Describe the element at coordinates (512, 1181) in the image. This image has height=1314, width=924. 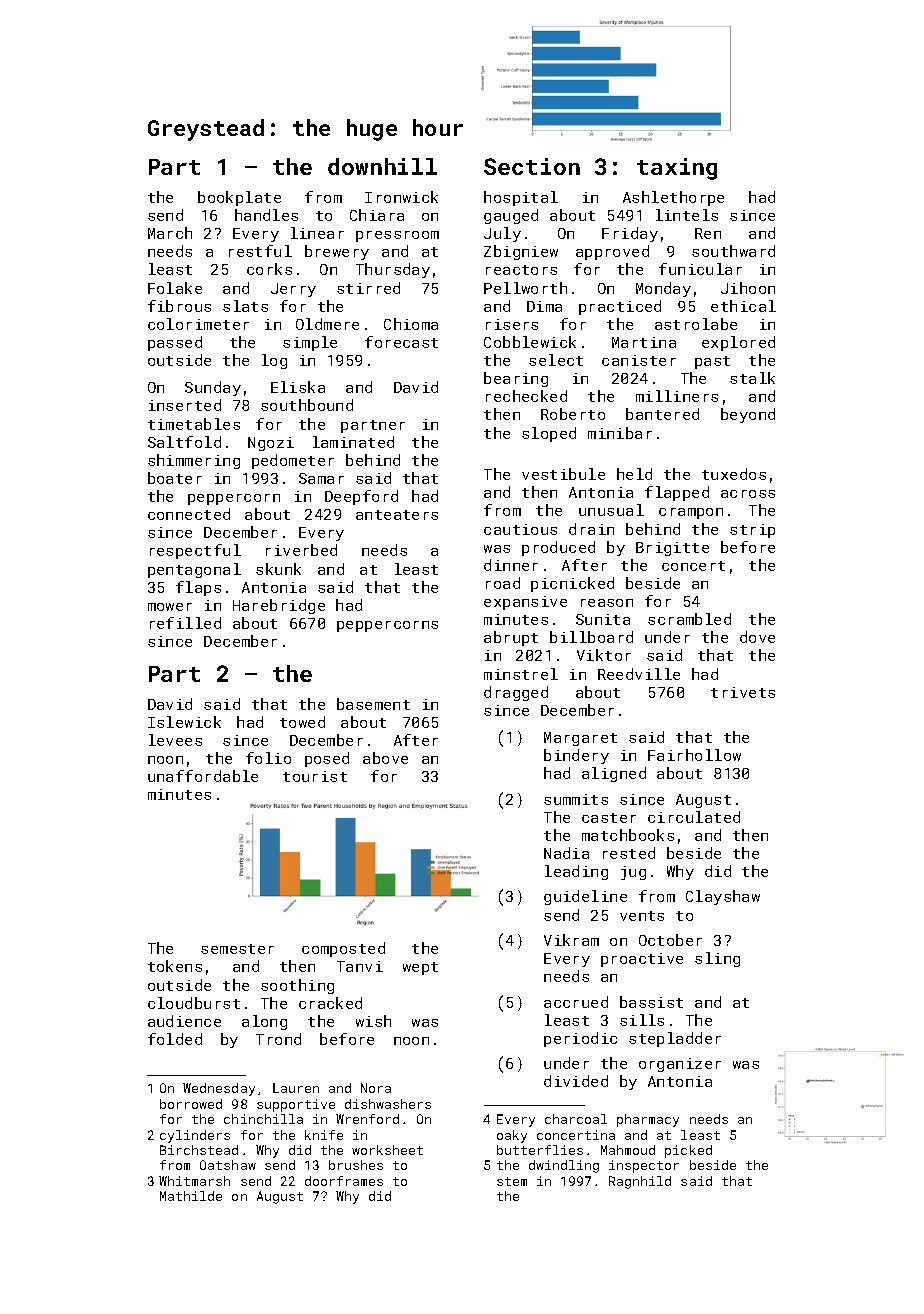
I see `stem` at that location.
